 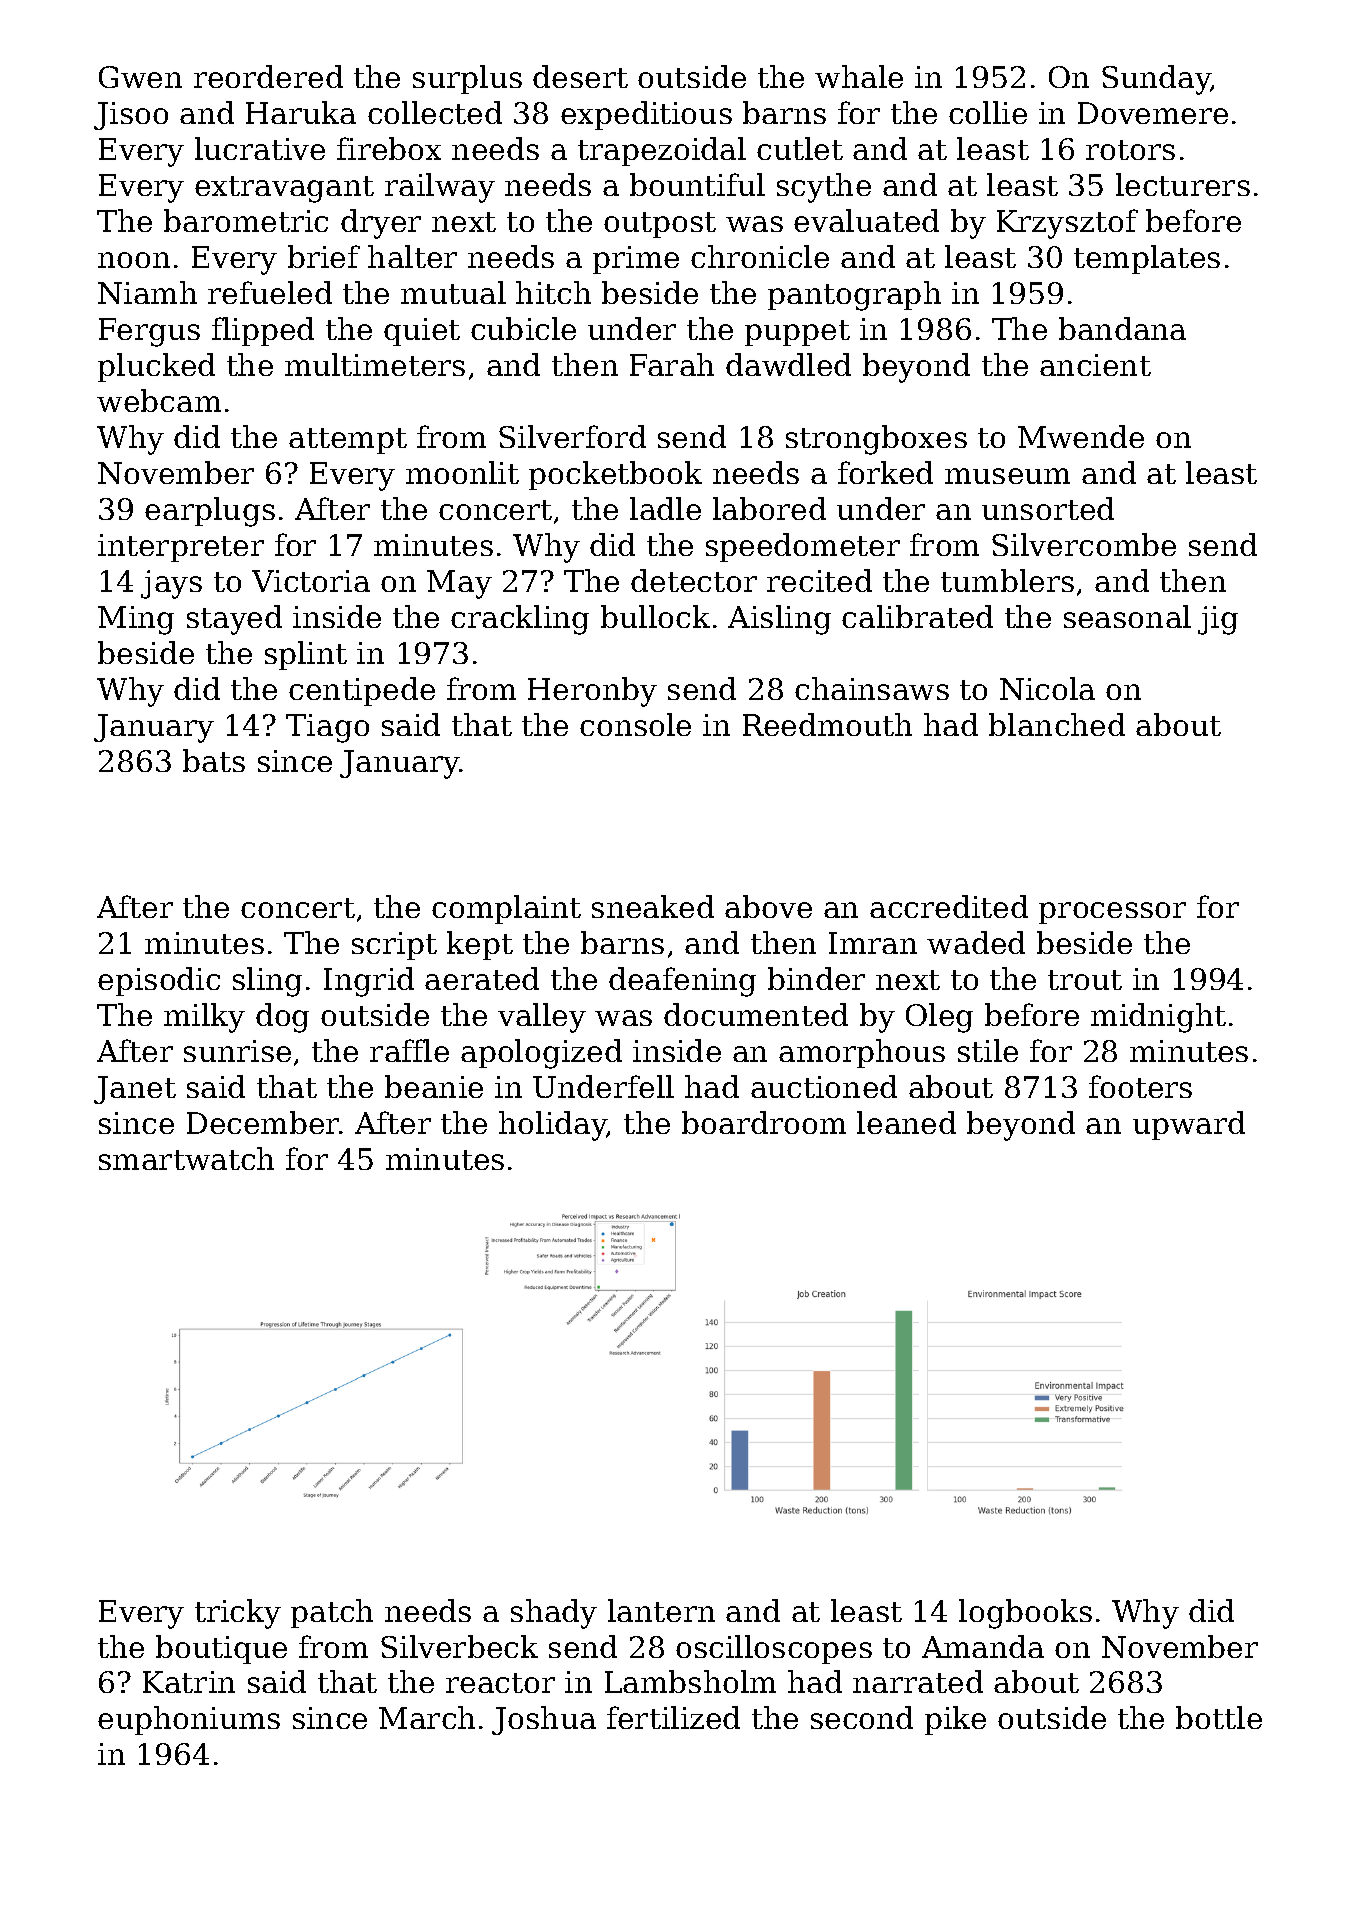 What do you see at coordinates (189, 1720) in the image?
I see `euphoniums` at bounding box center [189, 1720].
